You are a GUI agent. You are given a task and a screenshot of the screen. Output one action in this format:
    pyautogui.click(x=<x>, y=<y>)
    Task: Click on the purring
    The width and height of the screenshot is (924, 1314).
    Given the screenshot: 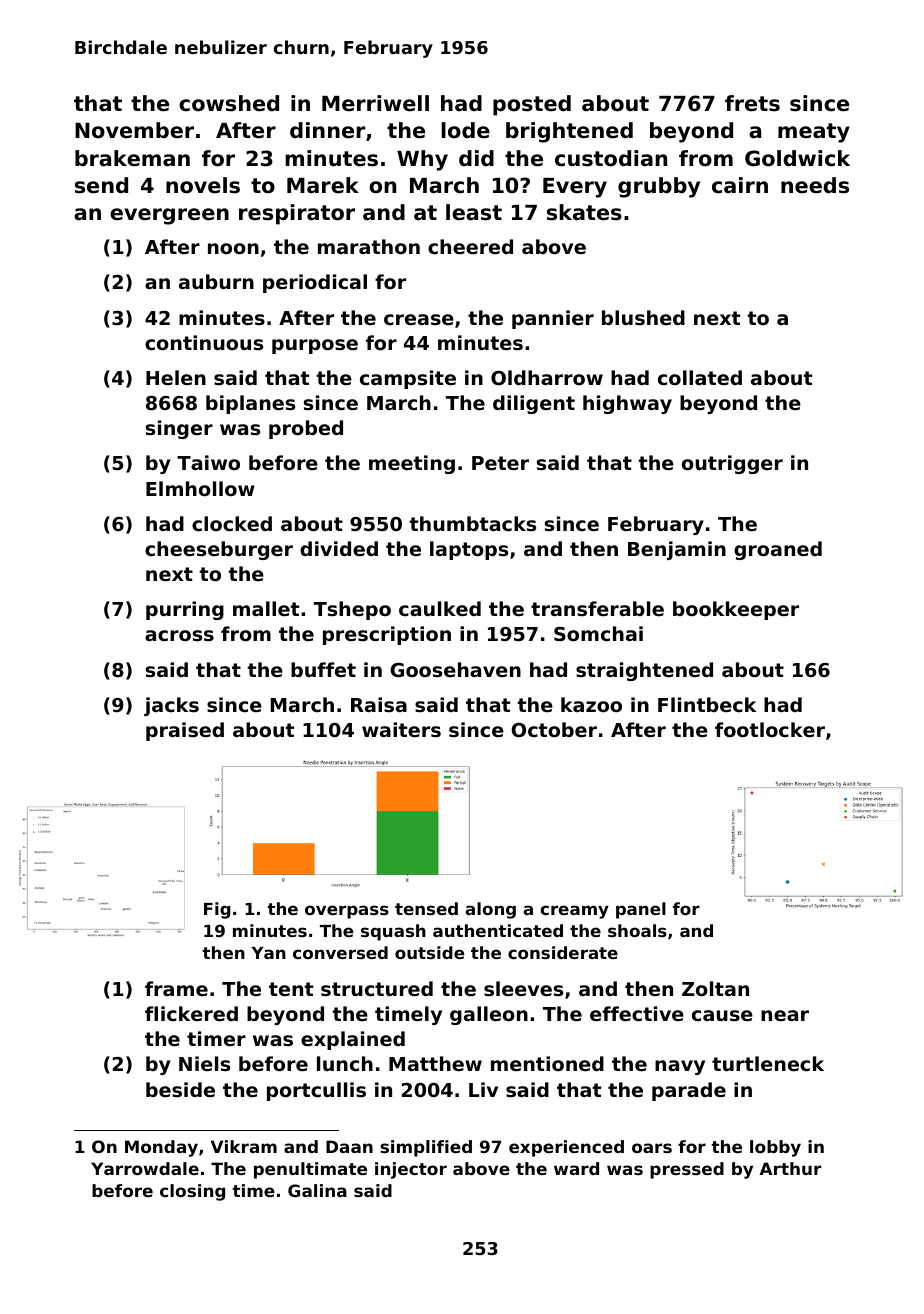 What is the action you would take?
    pyautogui.click(x=185, y=610)
